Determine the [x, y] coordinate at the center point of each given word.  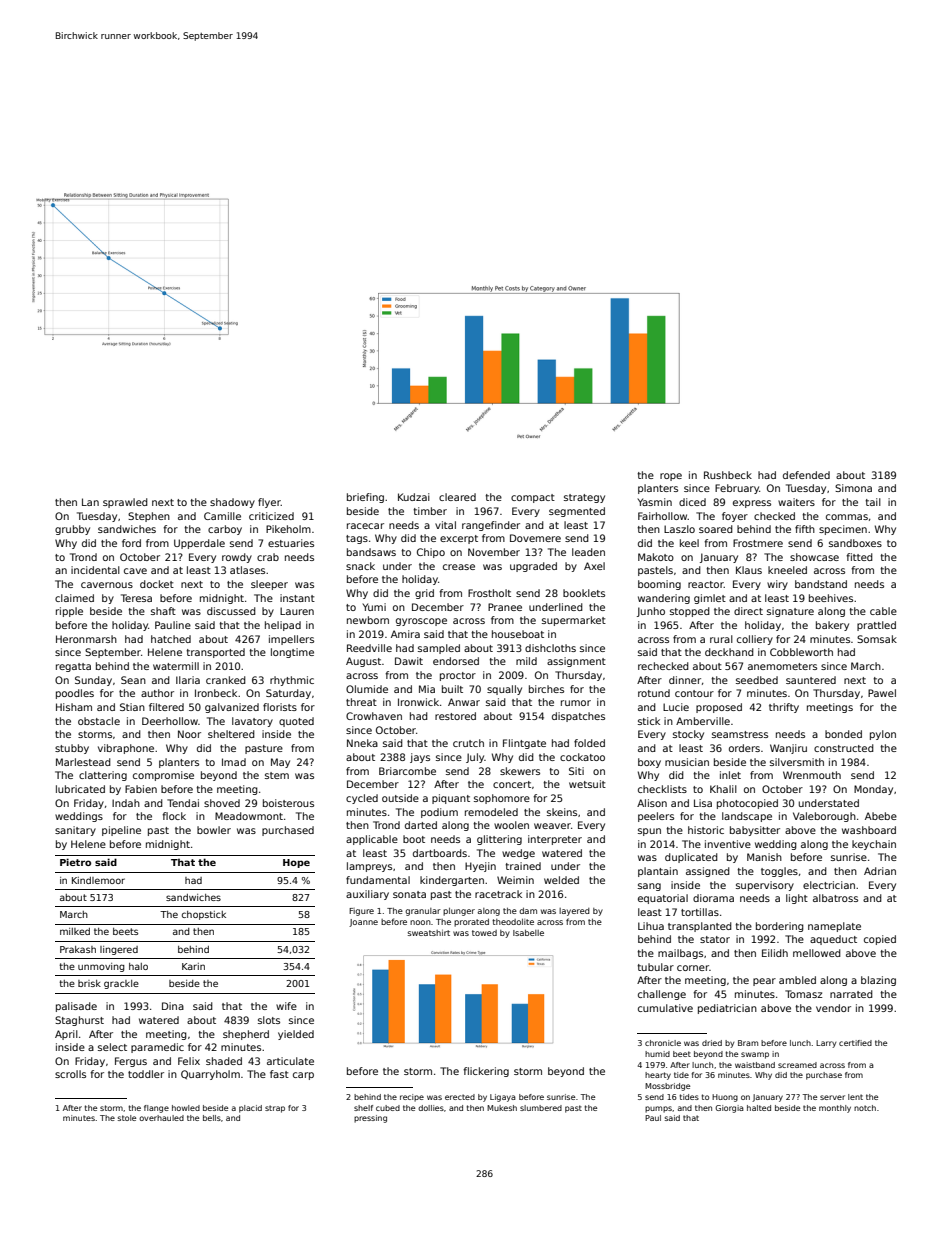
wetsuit [587, 784]
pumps [658, 1109]
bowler [214, 830]
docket [157, 584]
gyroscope [421, 622]
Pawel [882, 693]
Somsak [877, 639]
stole [127, 1118]
